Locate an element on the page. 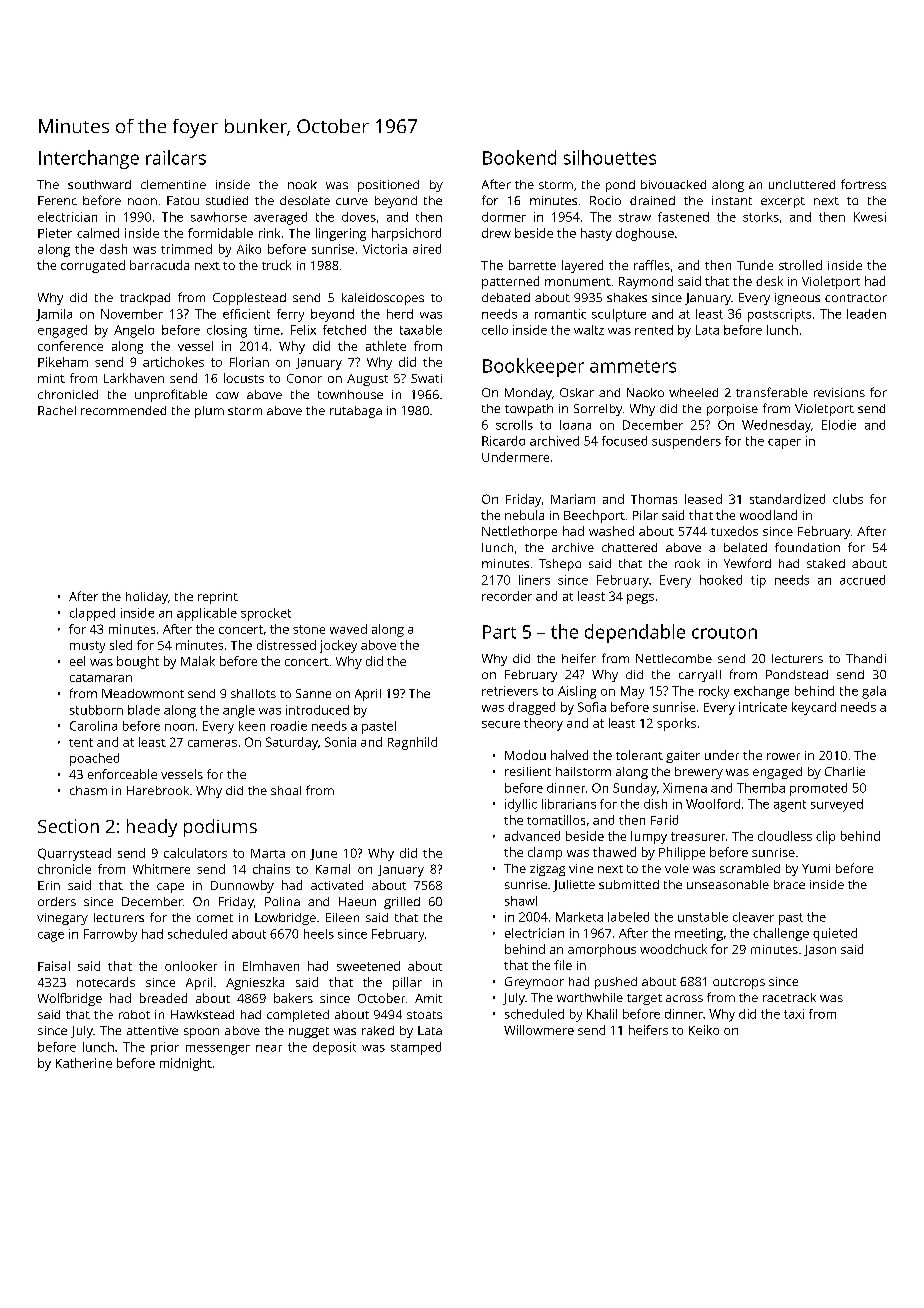 The height and width of the document is (1308, 924). crouton is located at coordinates (724, 633).
